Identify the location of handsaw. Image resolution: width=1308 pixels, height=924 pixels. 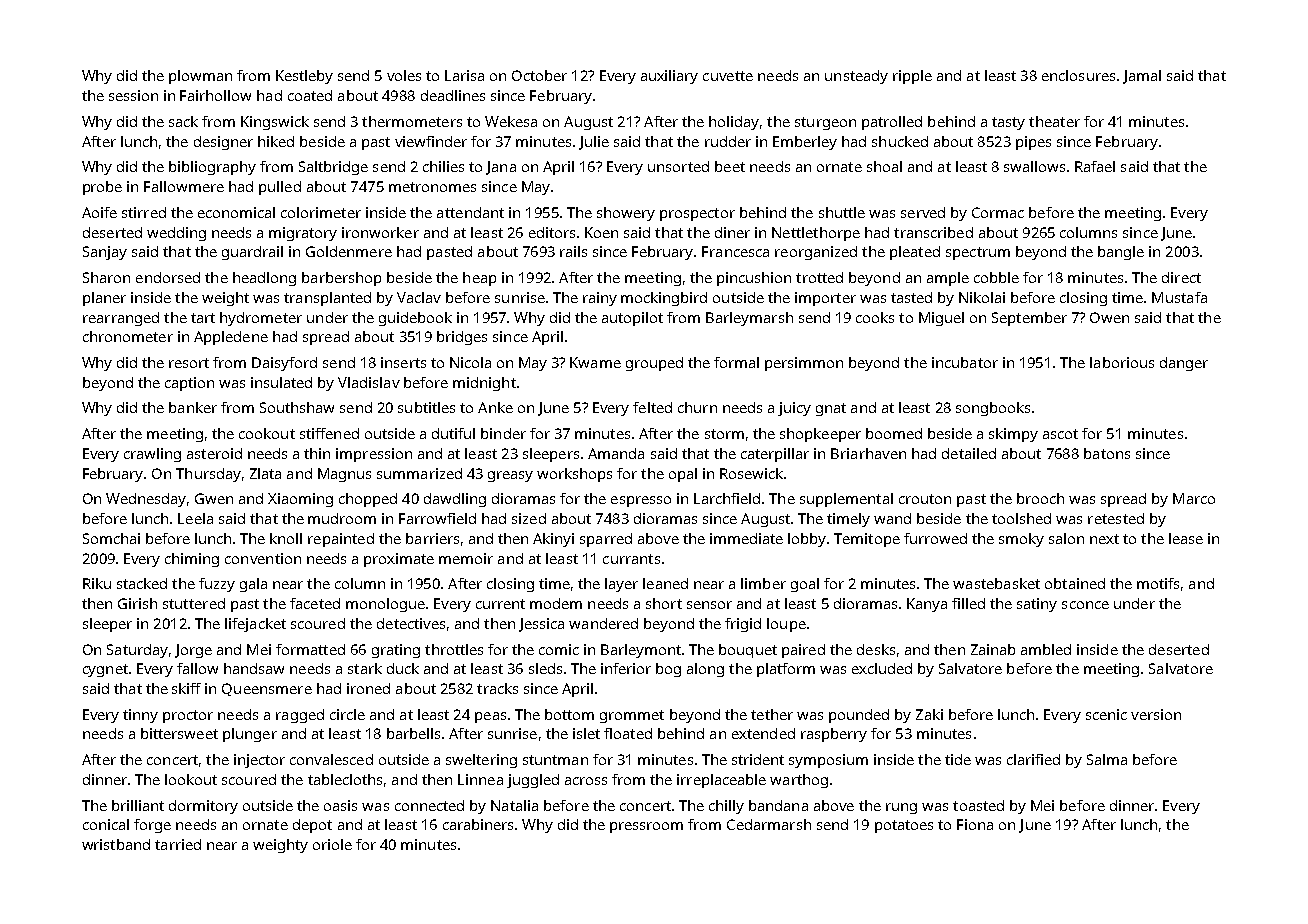
(254, 668).
